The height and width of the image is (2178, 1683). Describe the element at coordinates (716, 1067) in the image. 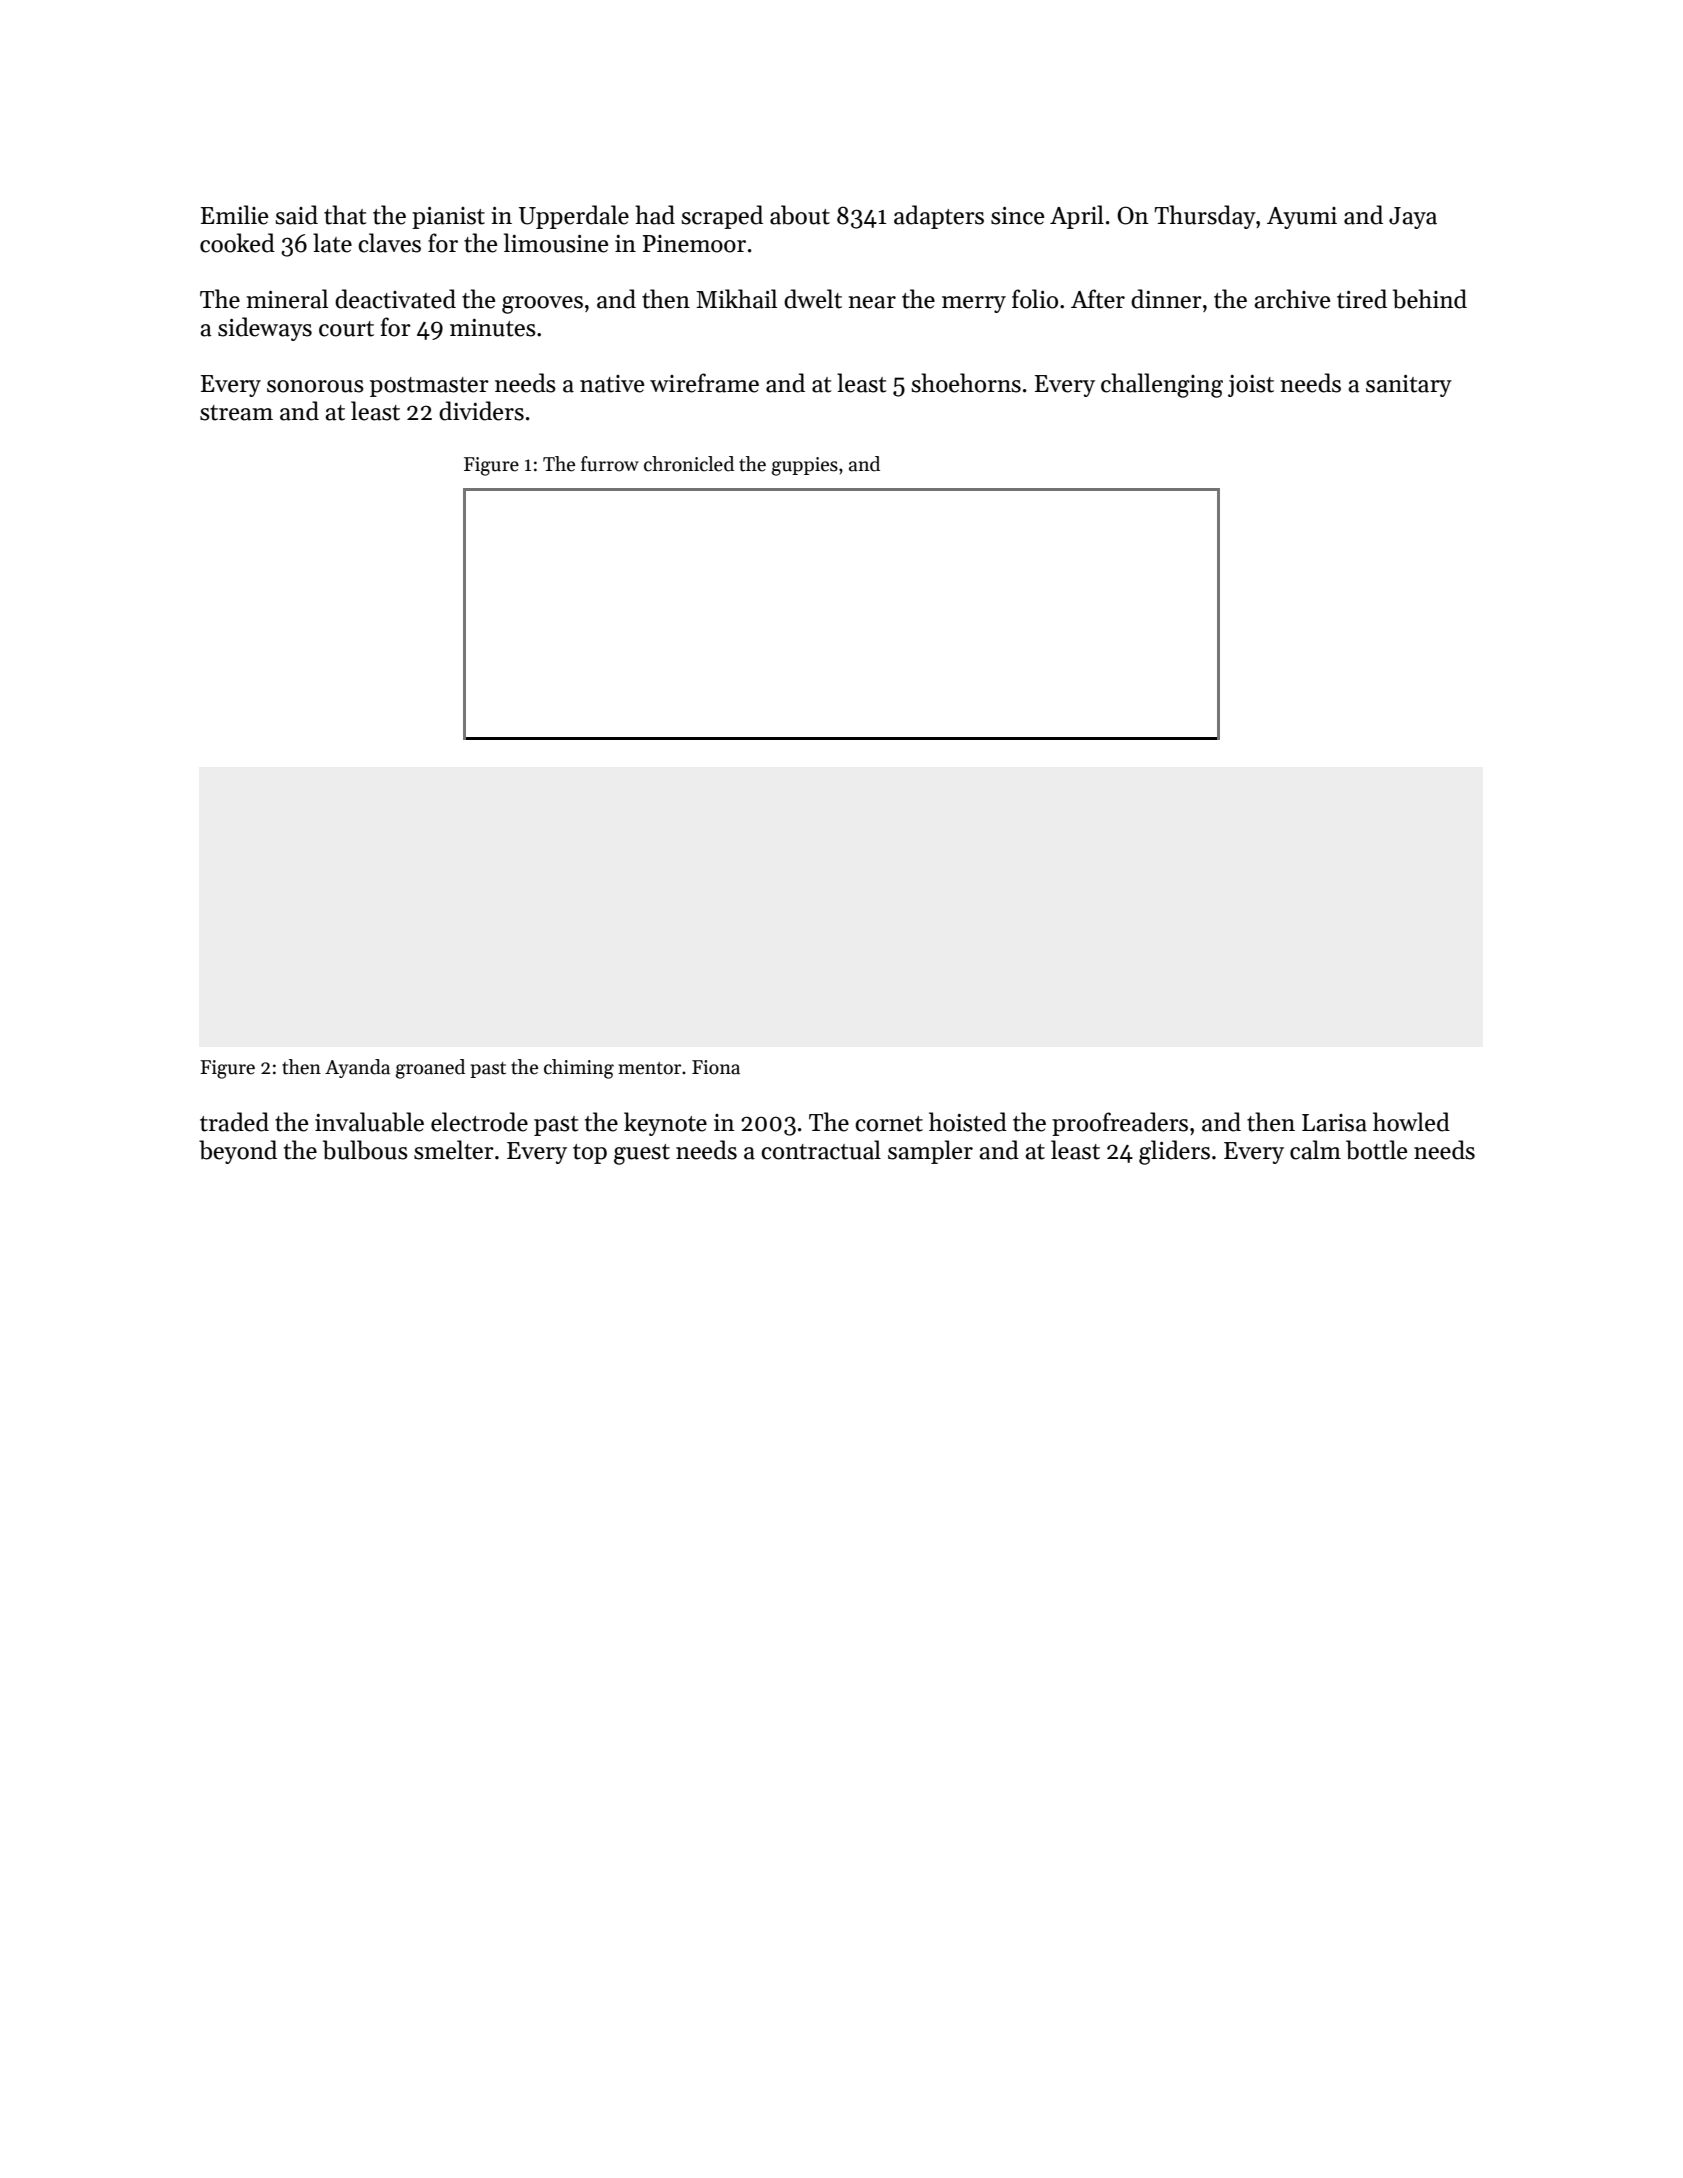

I see `Fiona` at that location.
